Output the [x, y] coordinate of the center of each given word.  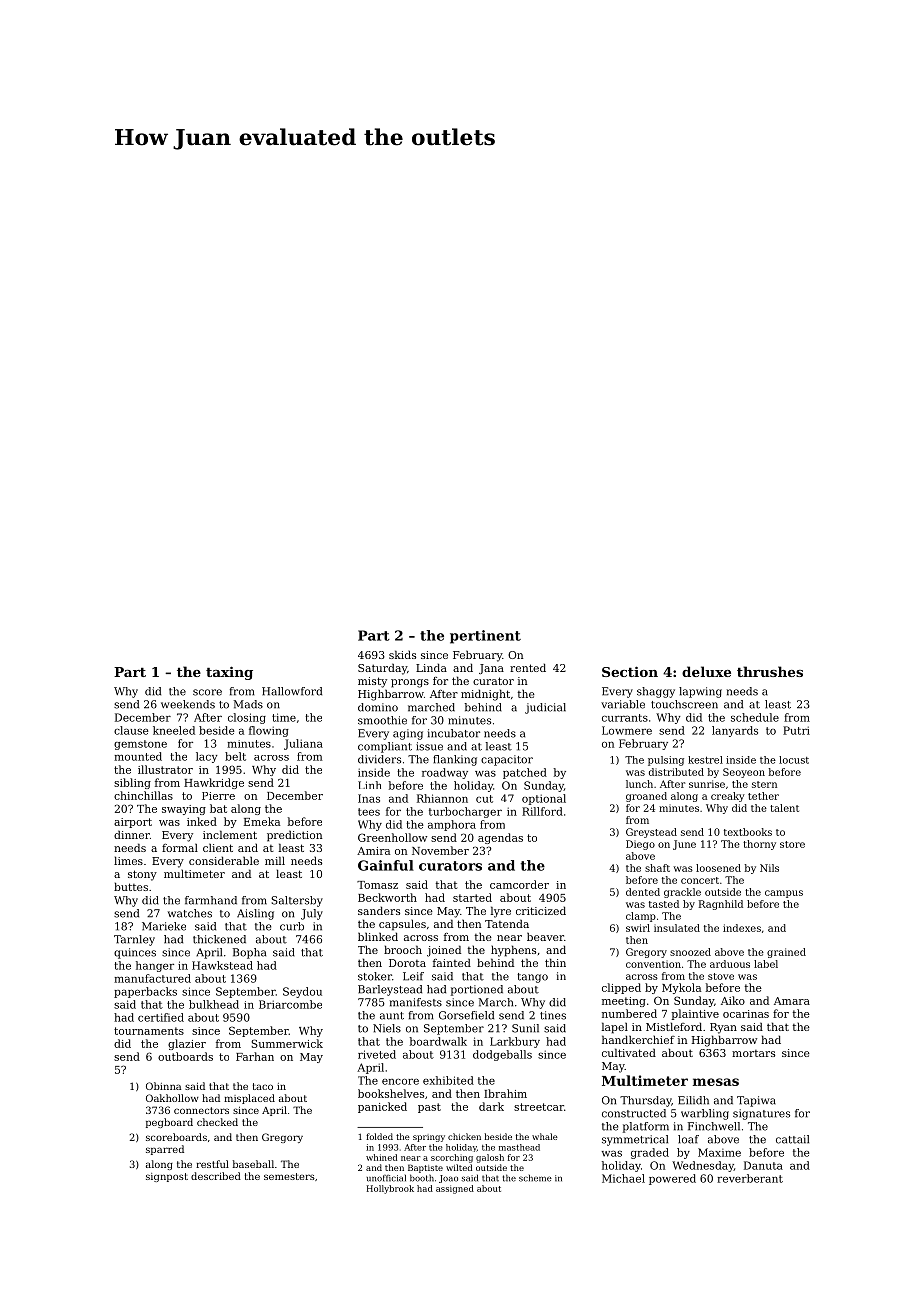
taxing [229, 673]
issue [429, 746]
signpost [167, 1177]
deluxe [706, 671]
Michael [623, 1178]
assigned [455, 1189]
